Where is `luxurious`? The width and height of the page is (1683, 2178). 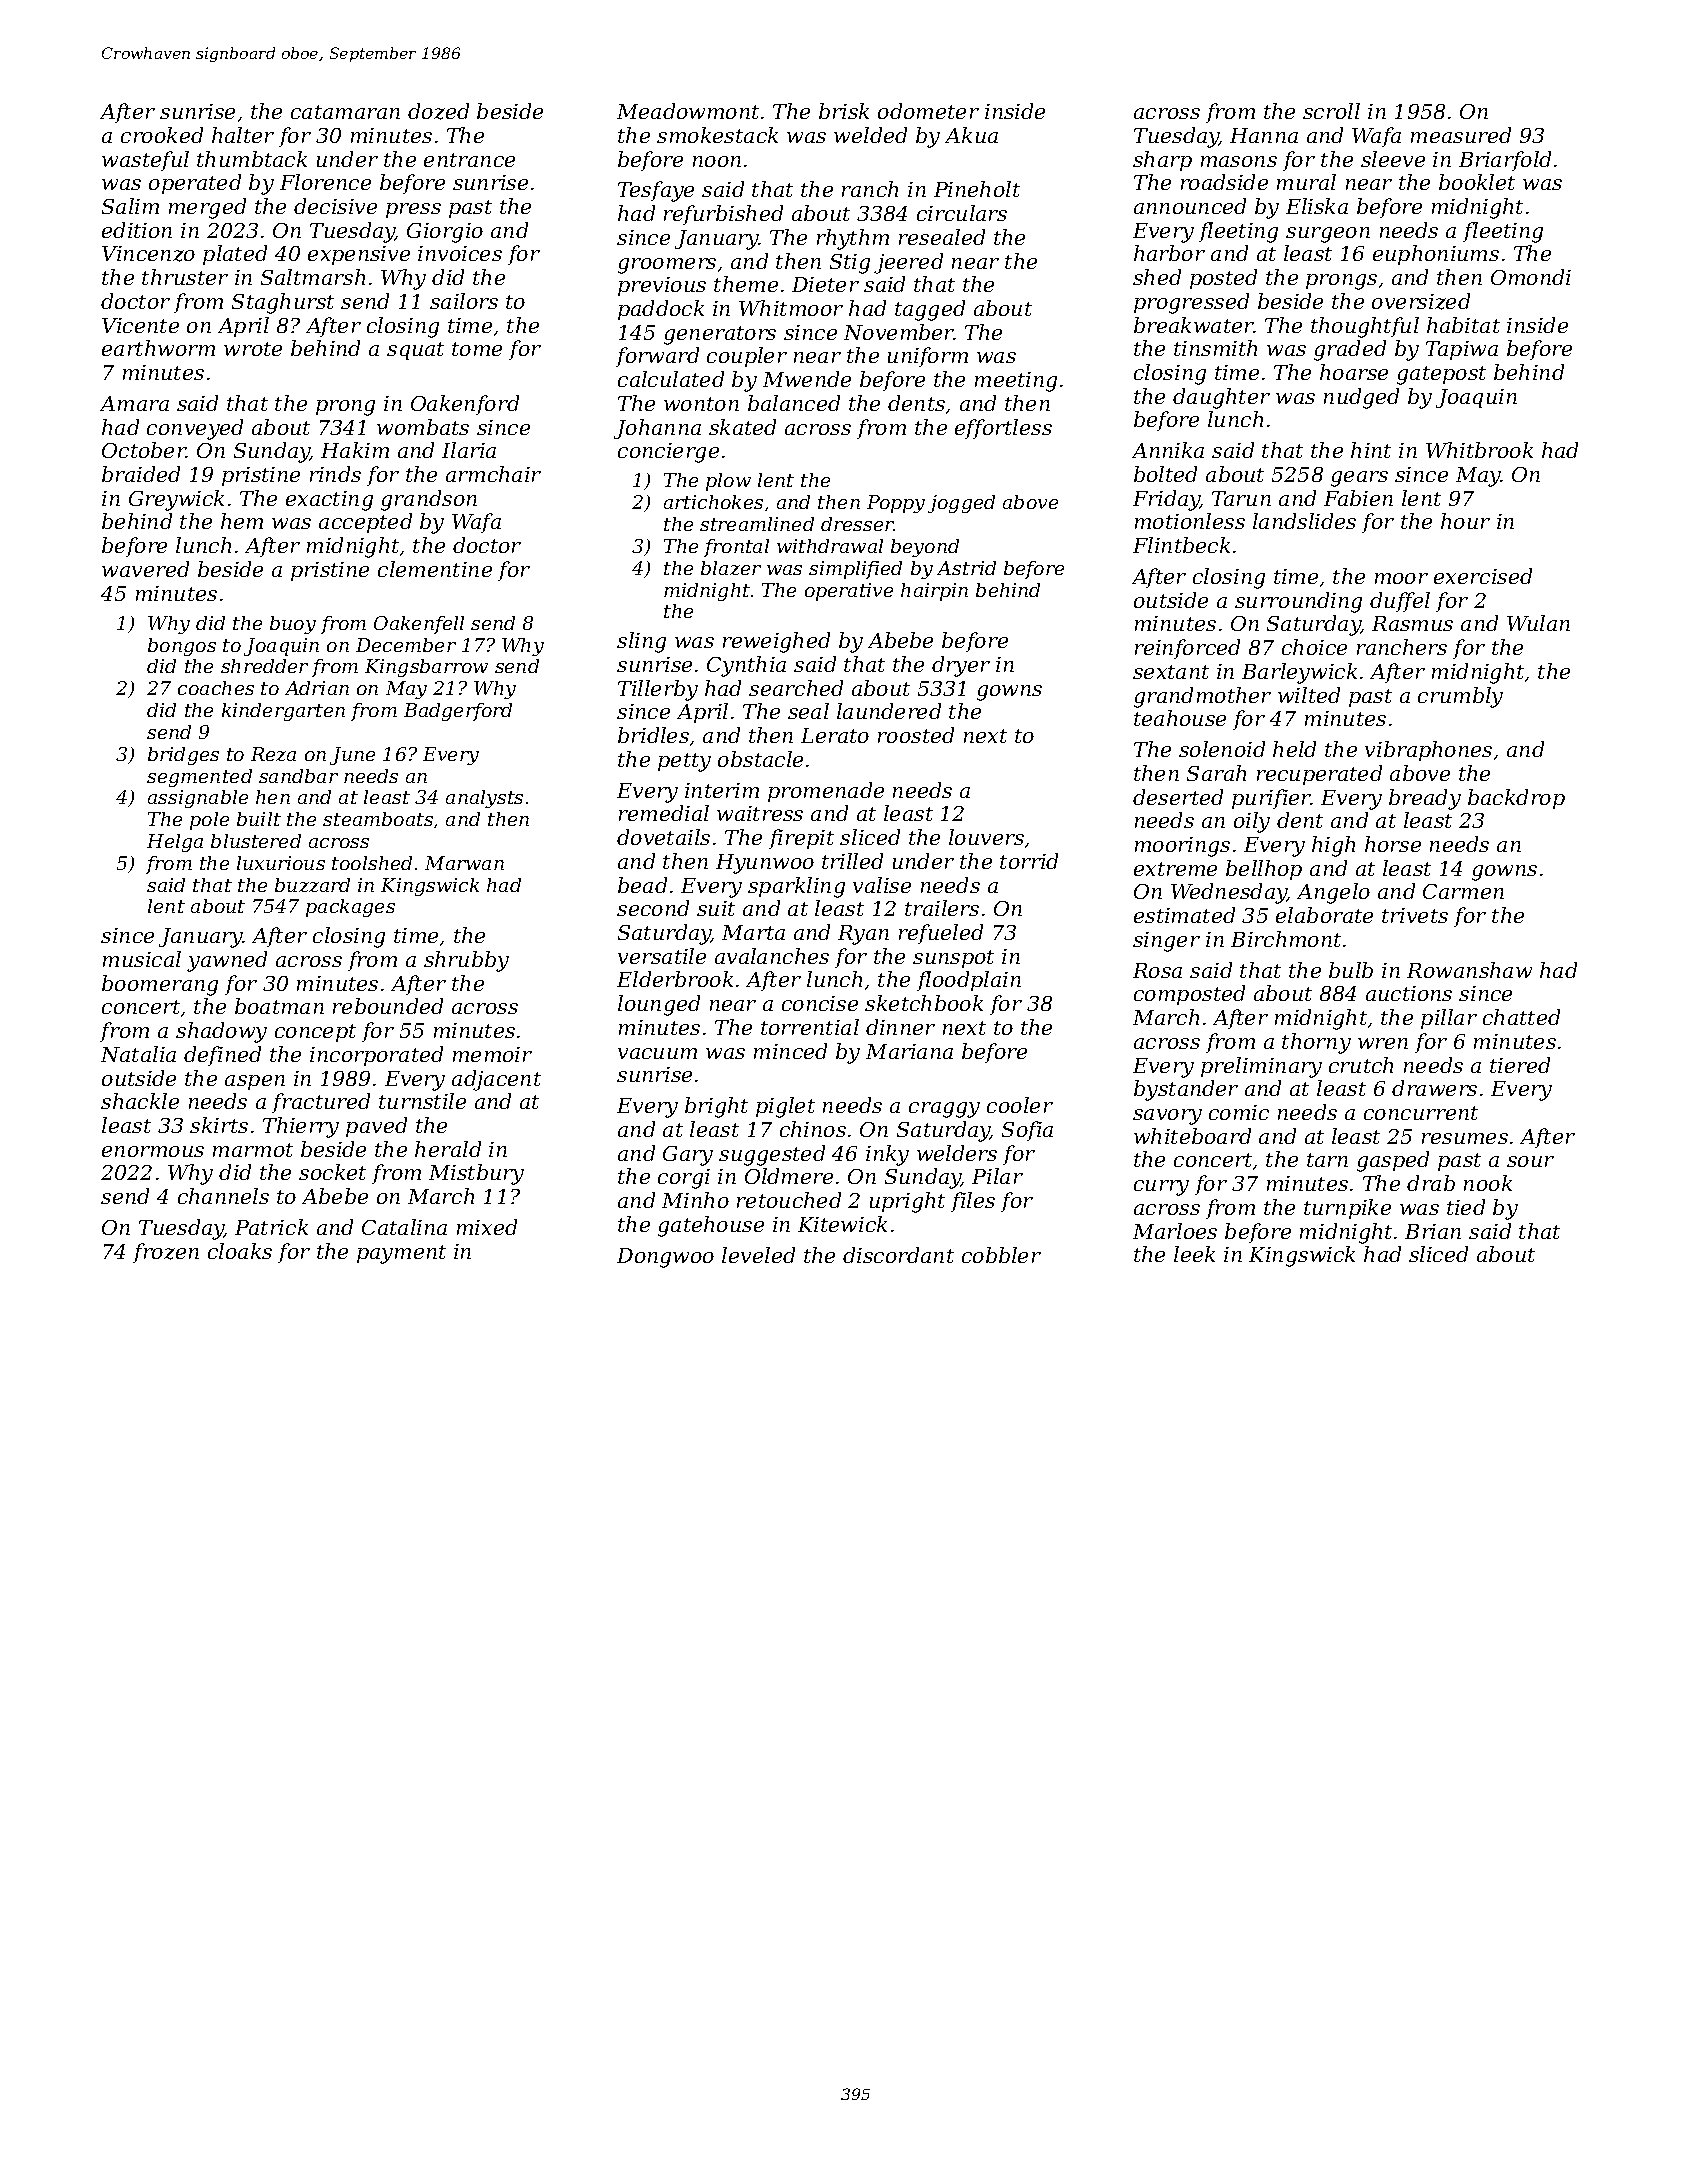
luxurious is located at coordinates (281, 863).
